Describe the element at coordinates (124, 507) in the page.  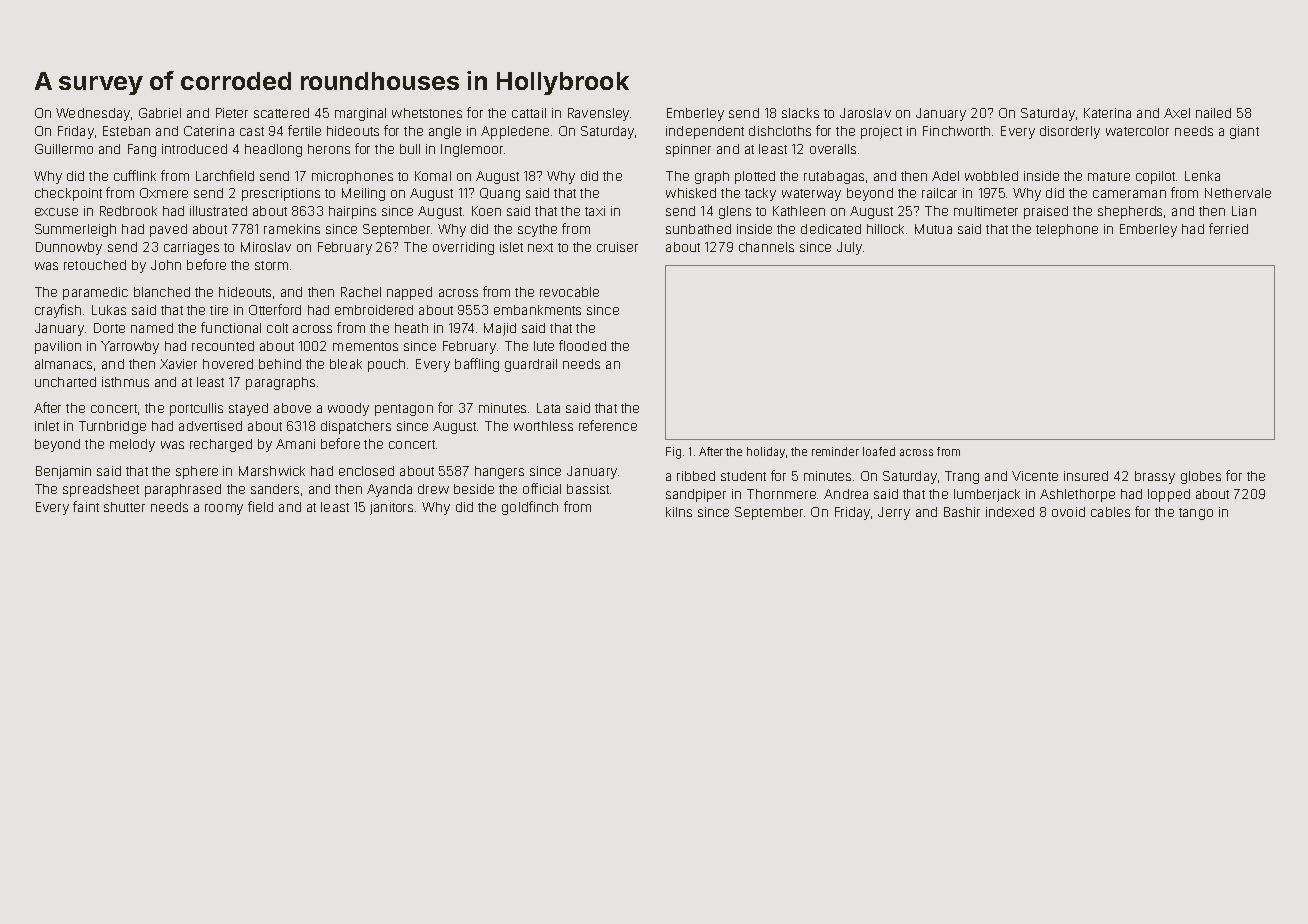
I see `shutter` at that location.
